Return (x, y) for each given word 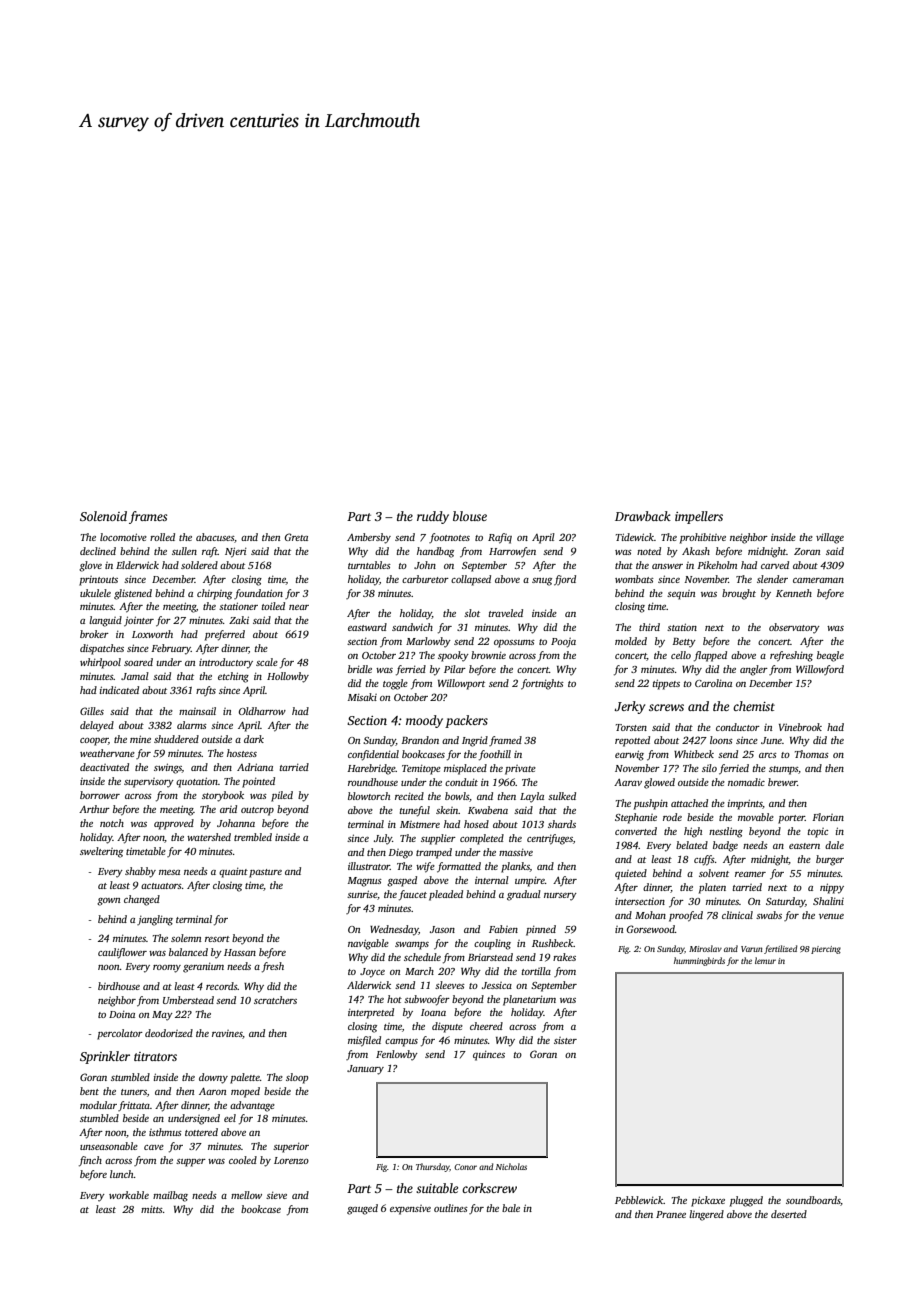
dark (254, 739)
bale (511, 1208)
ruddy (433, 517)
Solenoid (103, 516)
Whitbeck (694, 754)
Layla (532, 797)
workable (129, 1195)
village (830, 538)
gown (108, 902)
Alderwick (369, 985)
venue (831, 916)
